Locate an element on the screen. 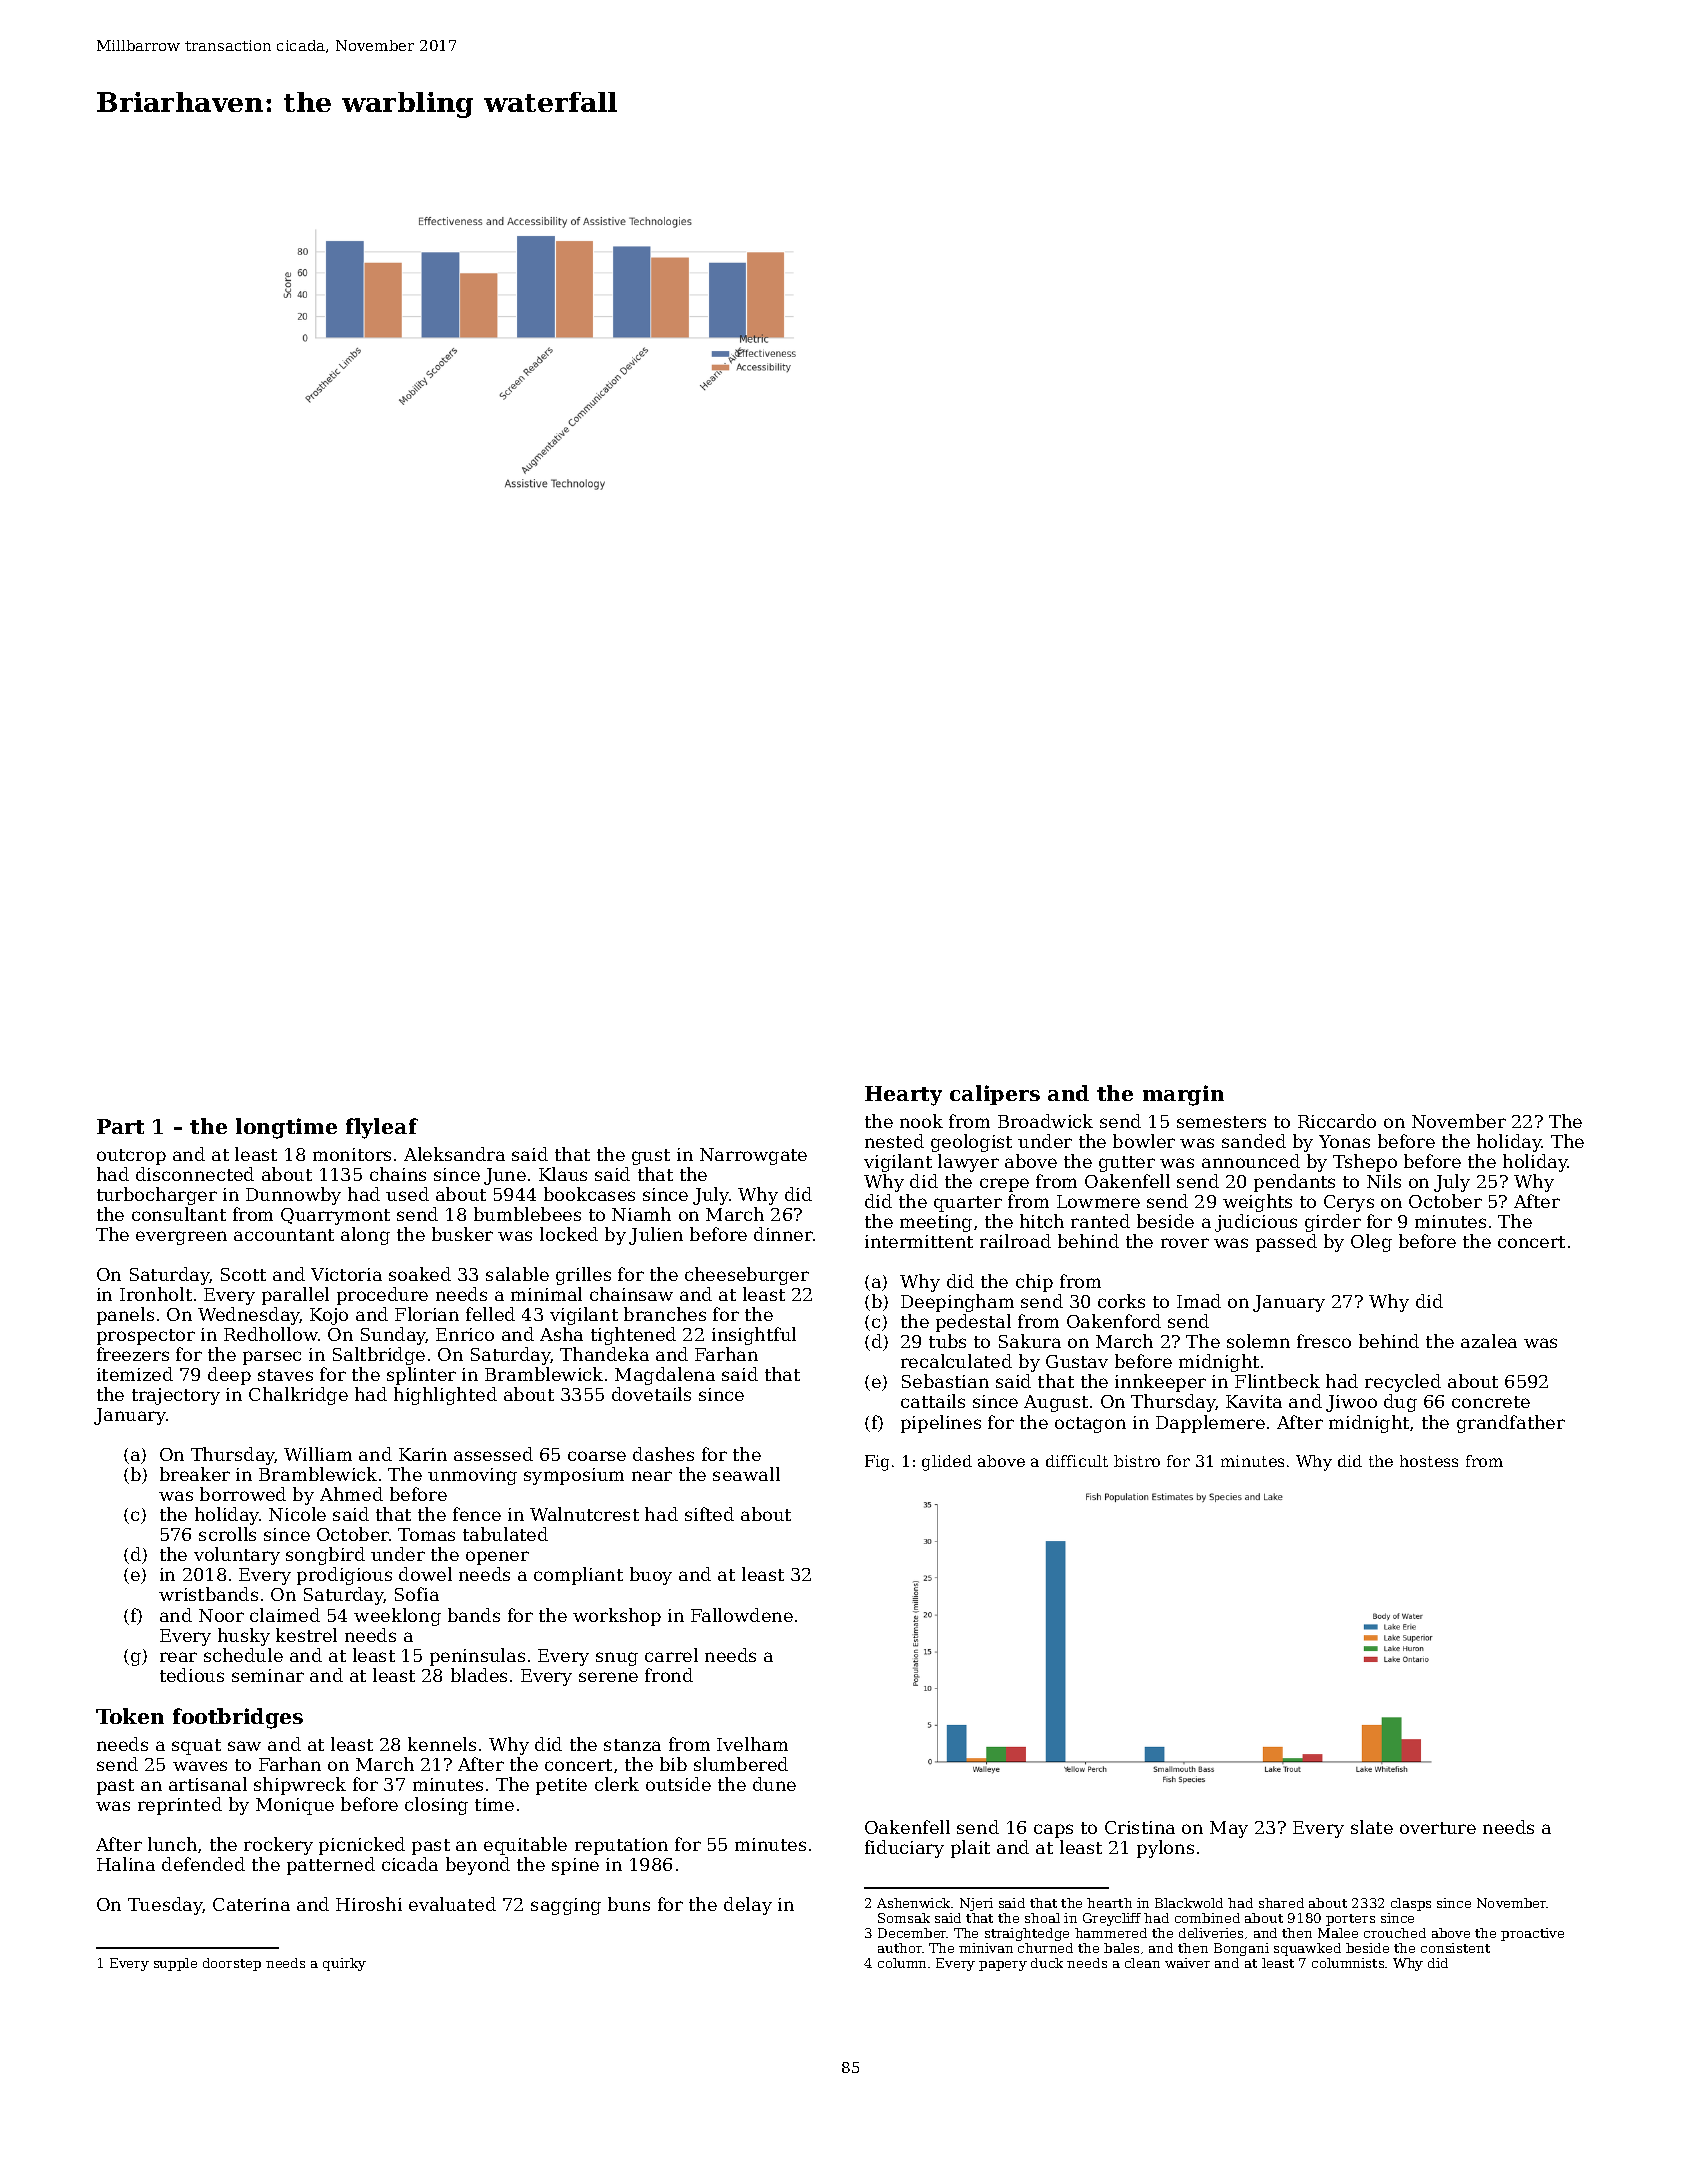 The image size is (1683, 2178). opener is located at coordinates (497, 1558).
